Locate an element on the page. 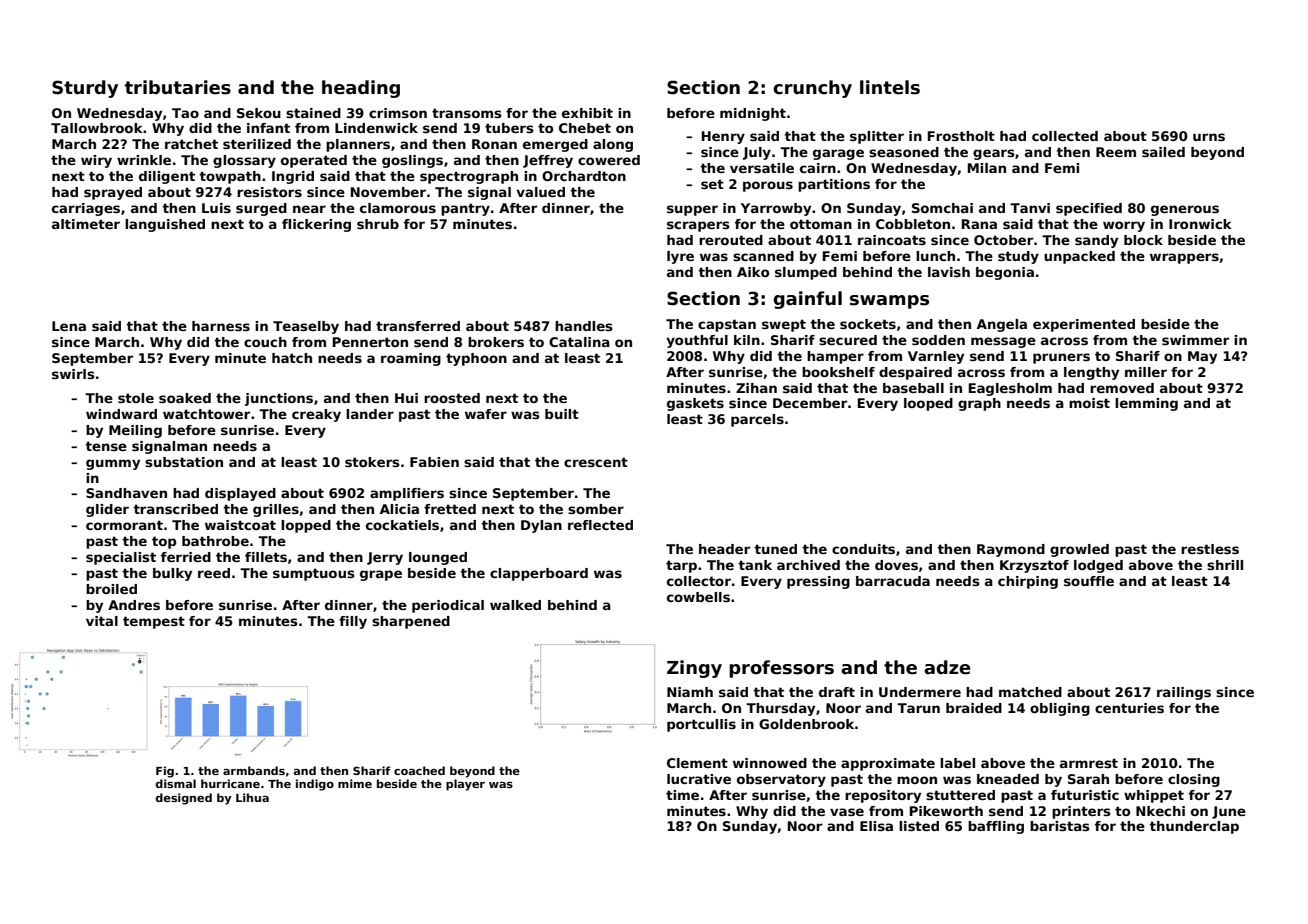  player is located at coordinates (465, 785).
